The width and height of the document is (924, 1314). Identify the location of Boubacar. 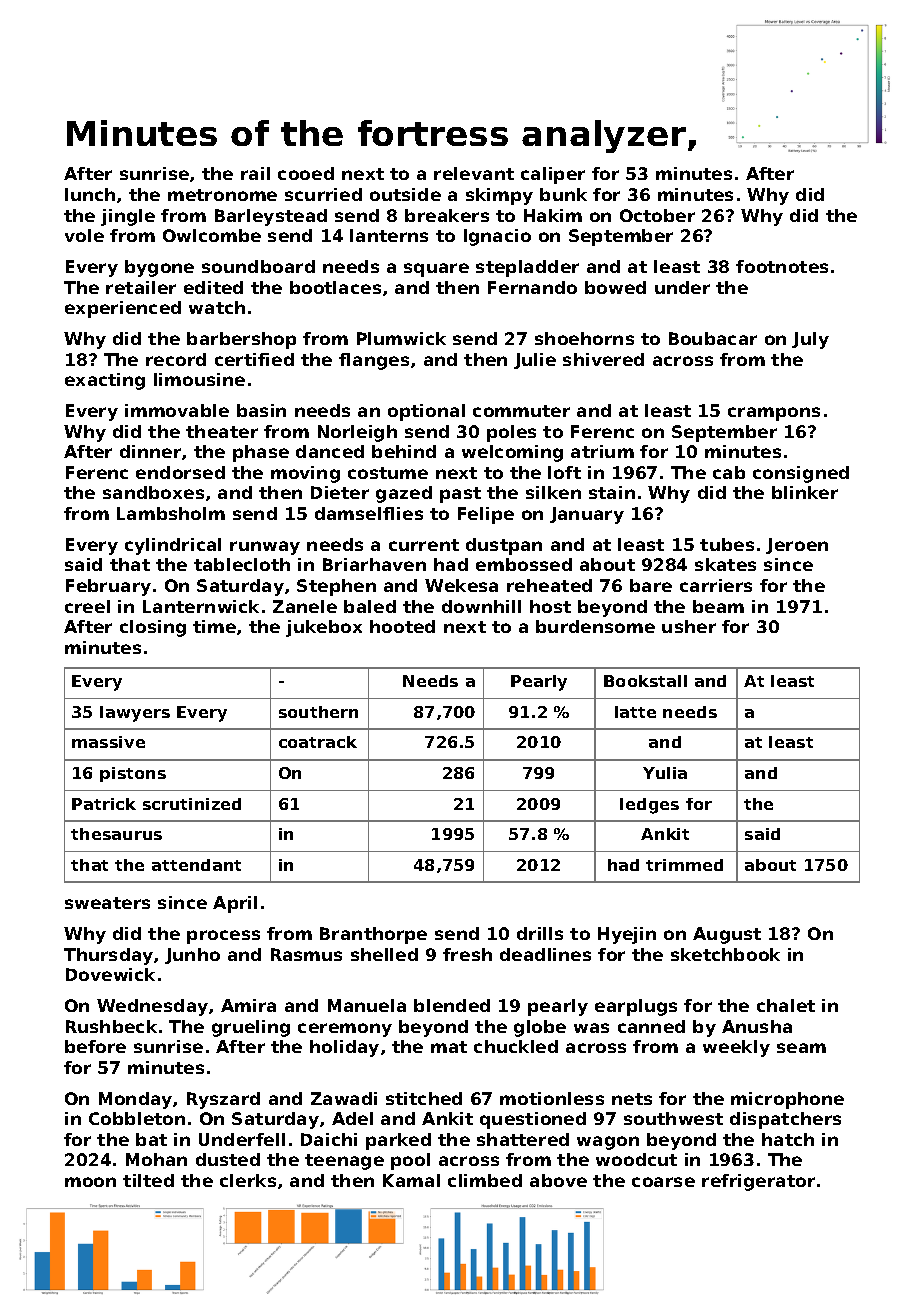
(713, 338).
